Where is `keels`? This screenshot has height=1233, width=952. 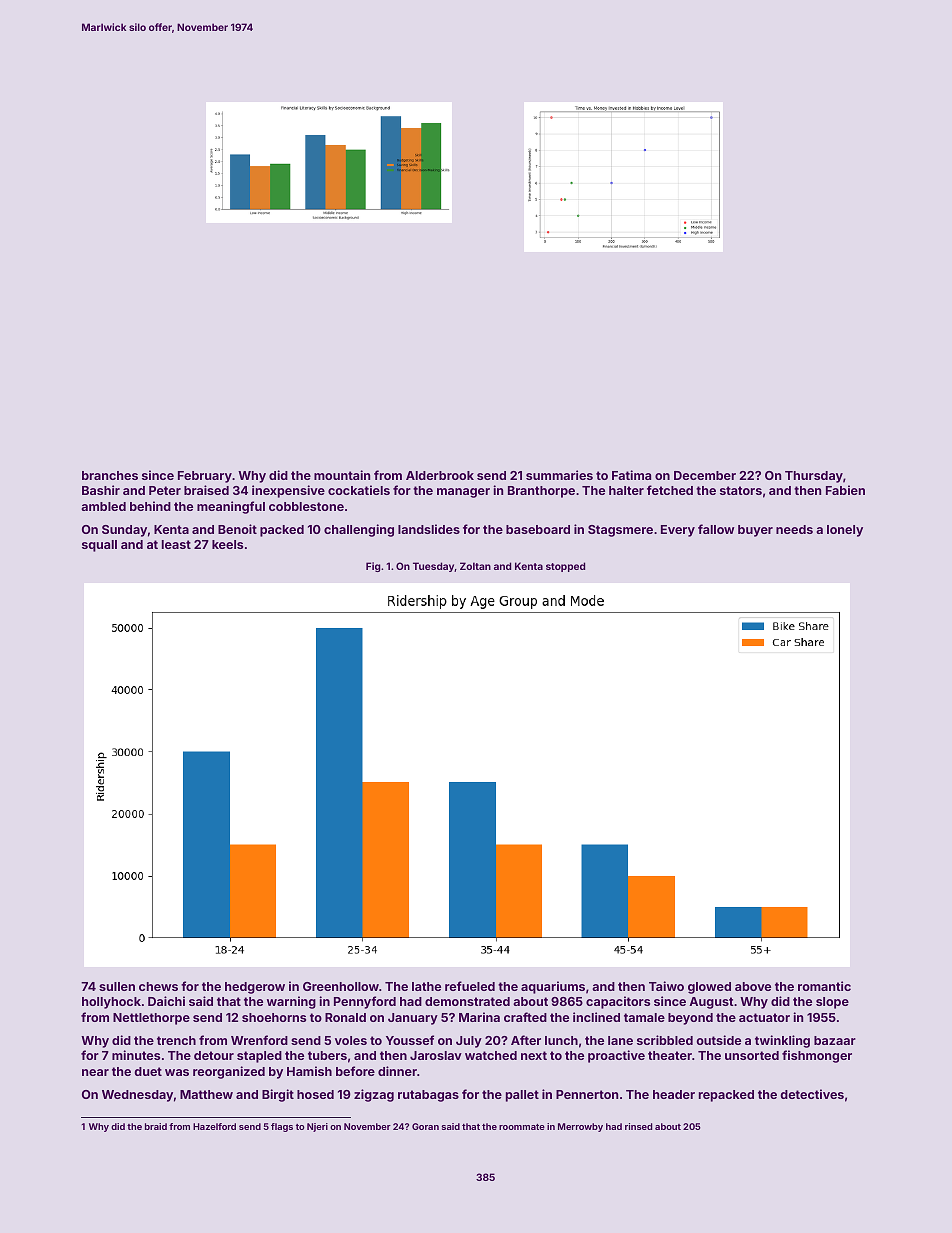 keels is located at coordinates (227, 544).
